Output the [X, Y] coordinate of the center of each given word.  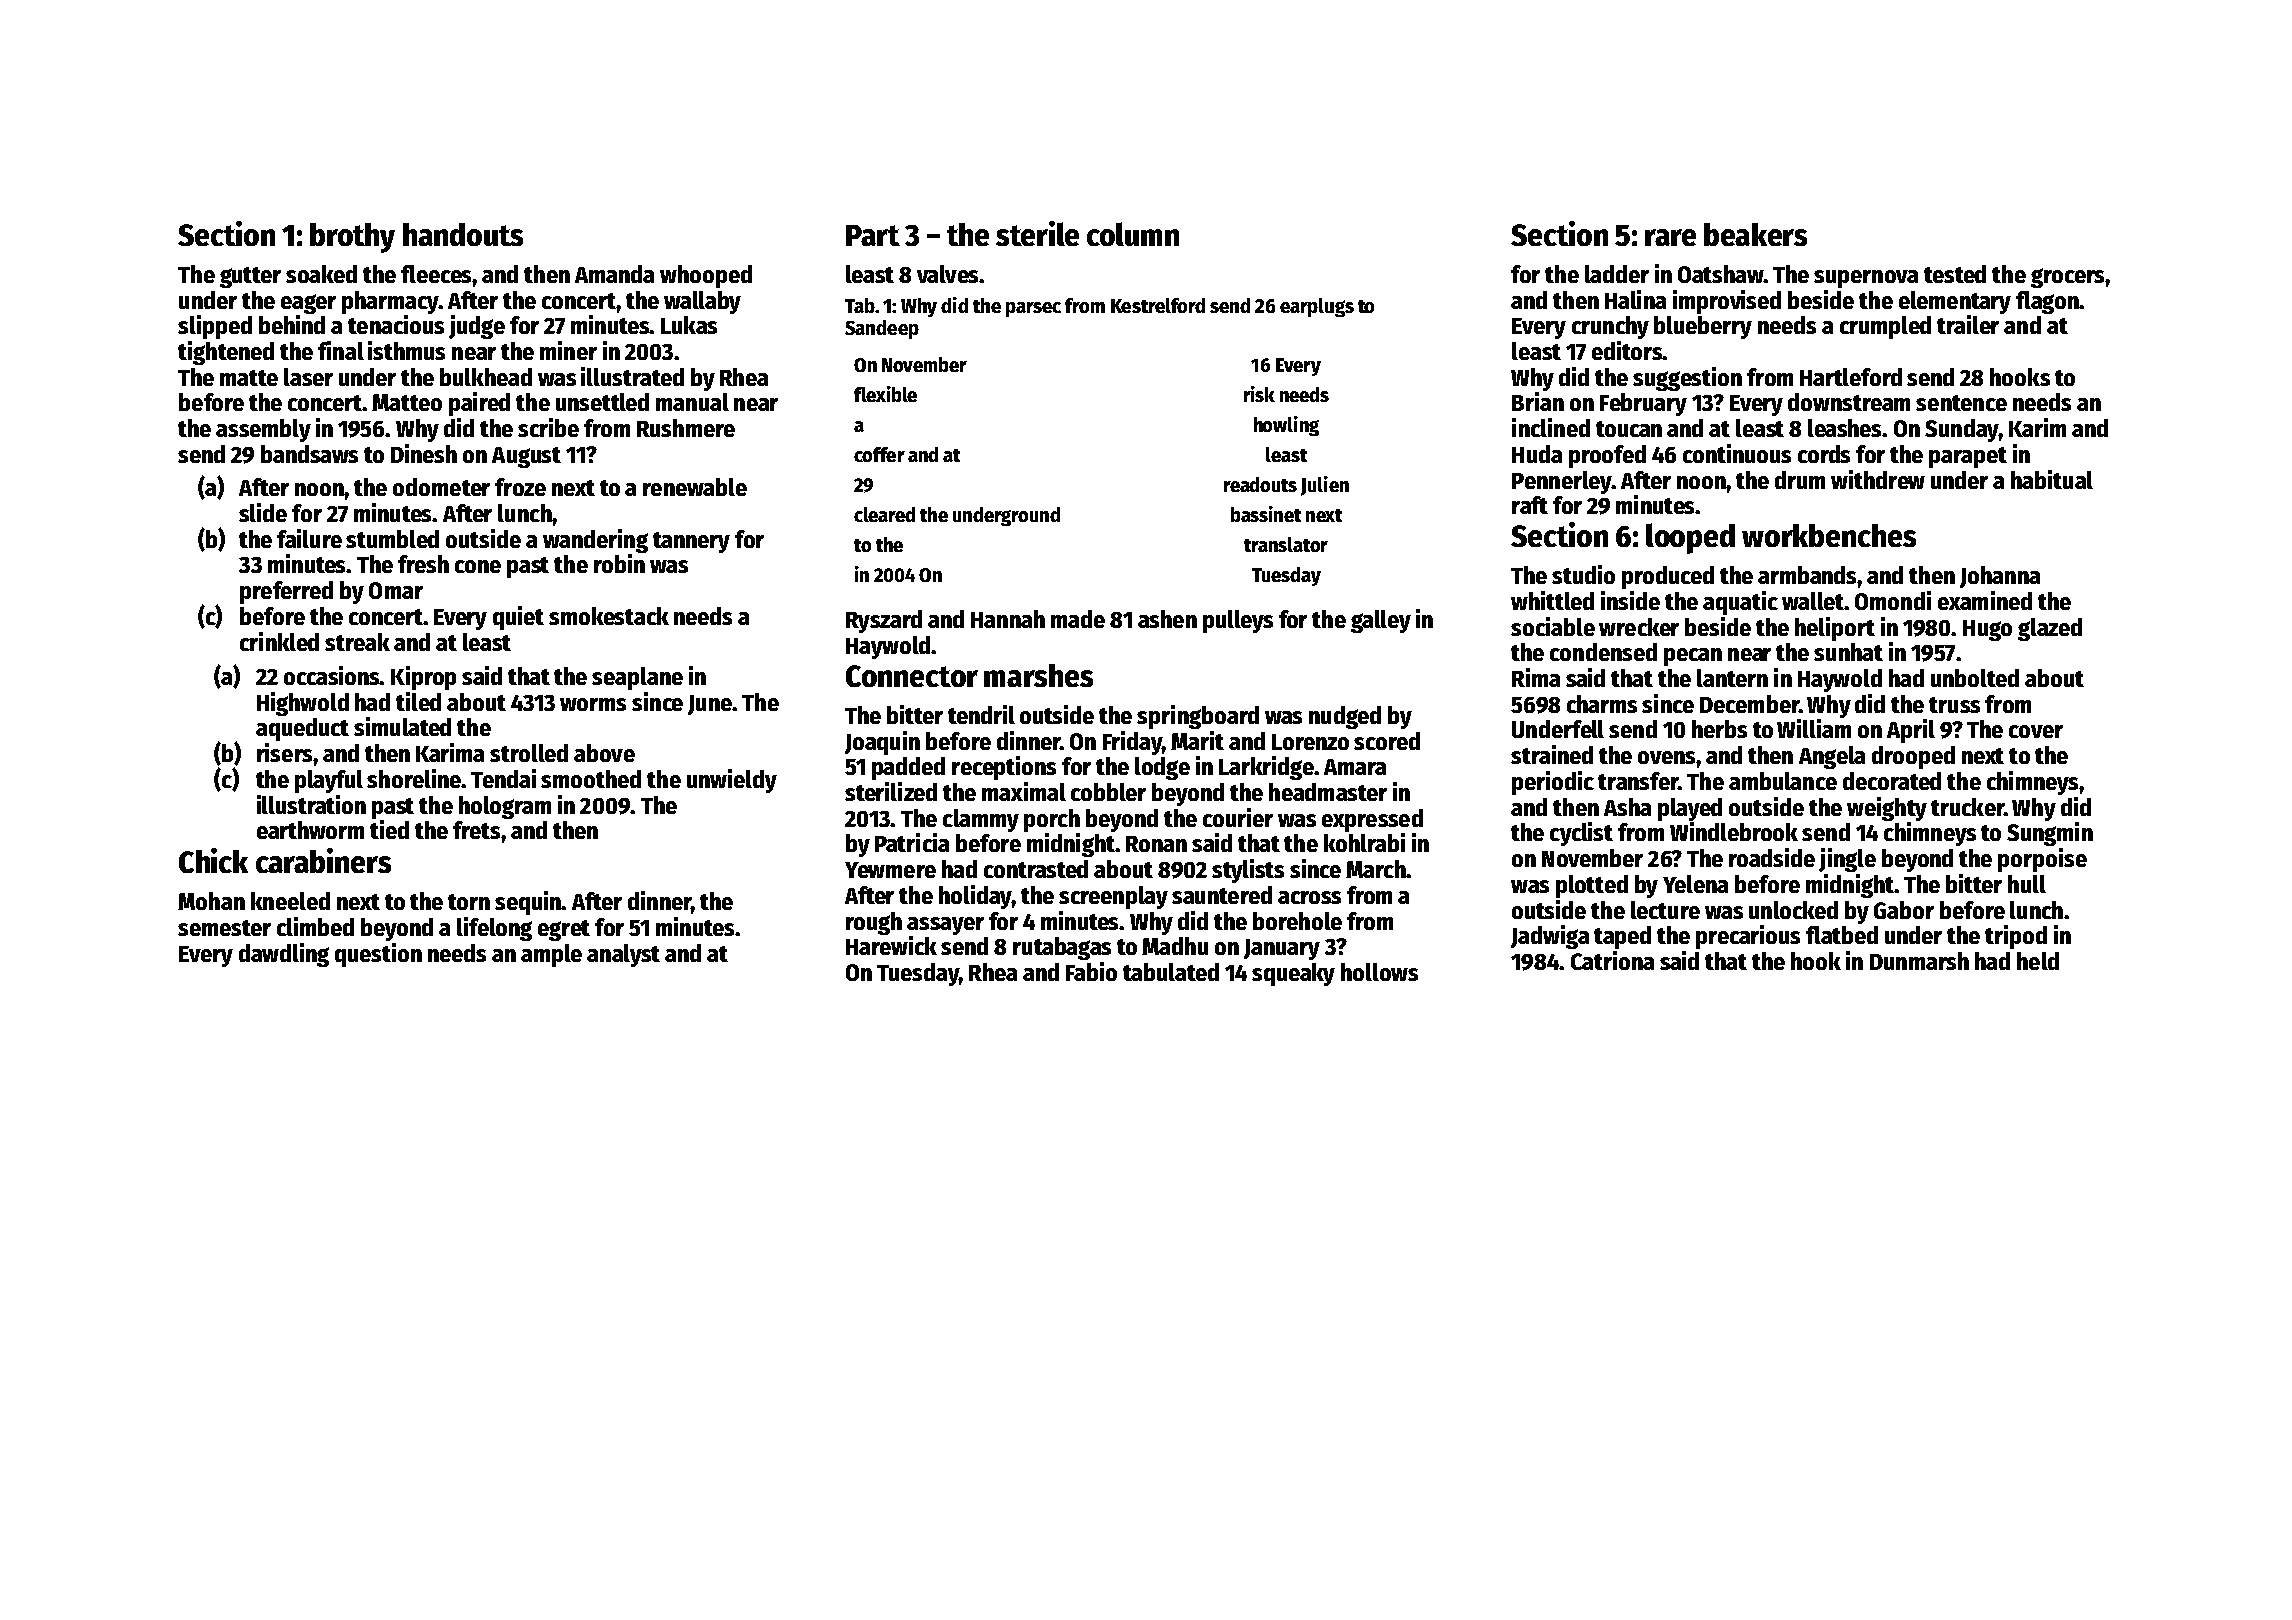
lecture [1665, 910]
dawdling [284, 955]
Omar [396, 590]
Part [873, 235]
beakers [1755, 234]
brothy [352, 238]
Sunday [1962, 430]
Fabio [1091, 971]
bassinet [1266, 514]
